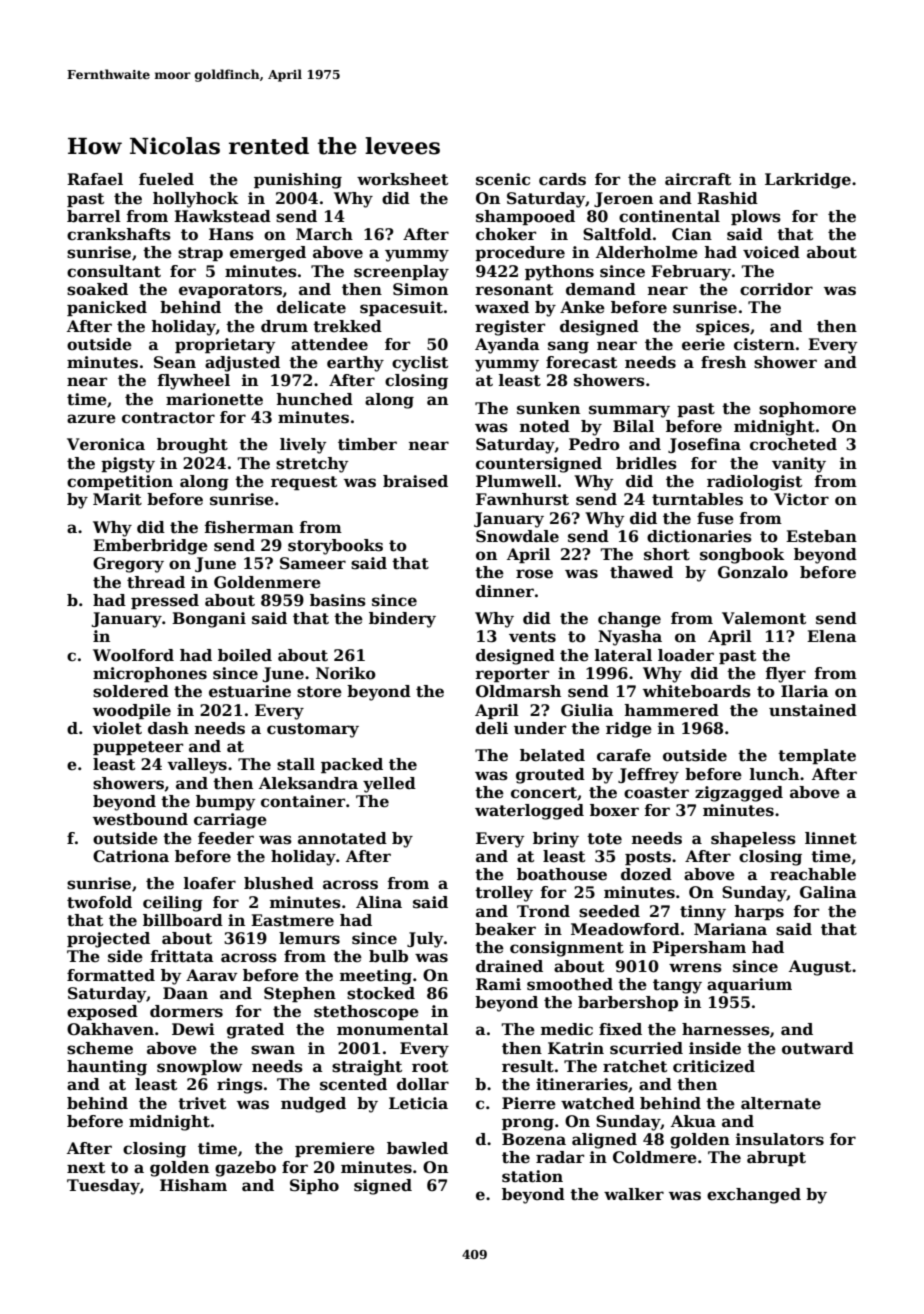  Describe the element at coordinates (532, 1176) in the image. I see `station` at that location.
